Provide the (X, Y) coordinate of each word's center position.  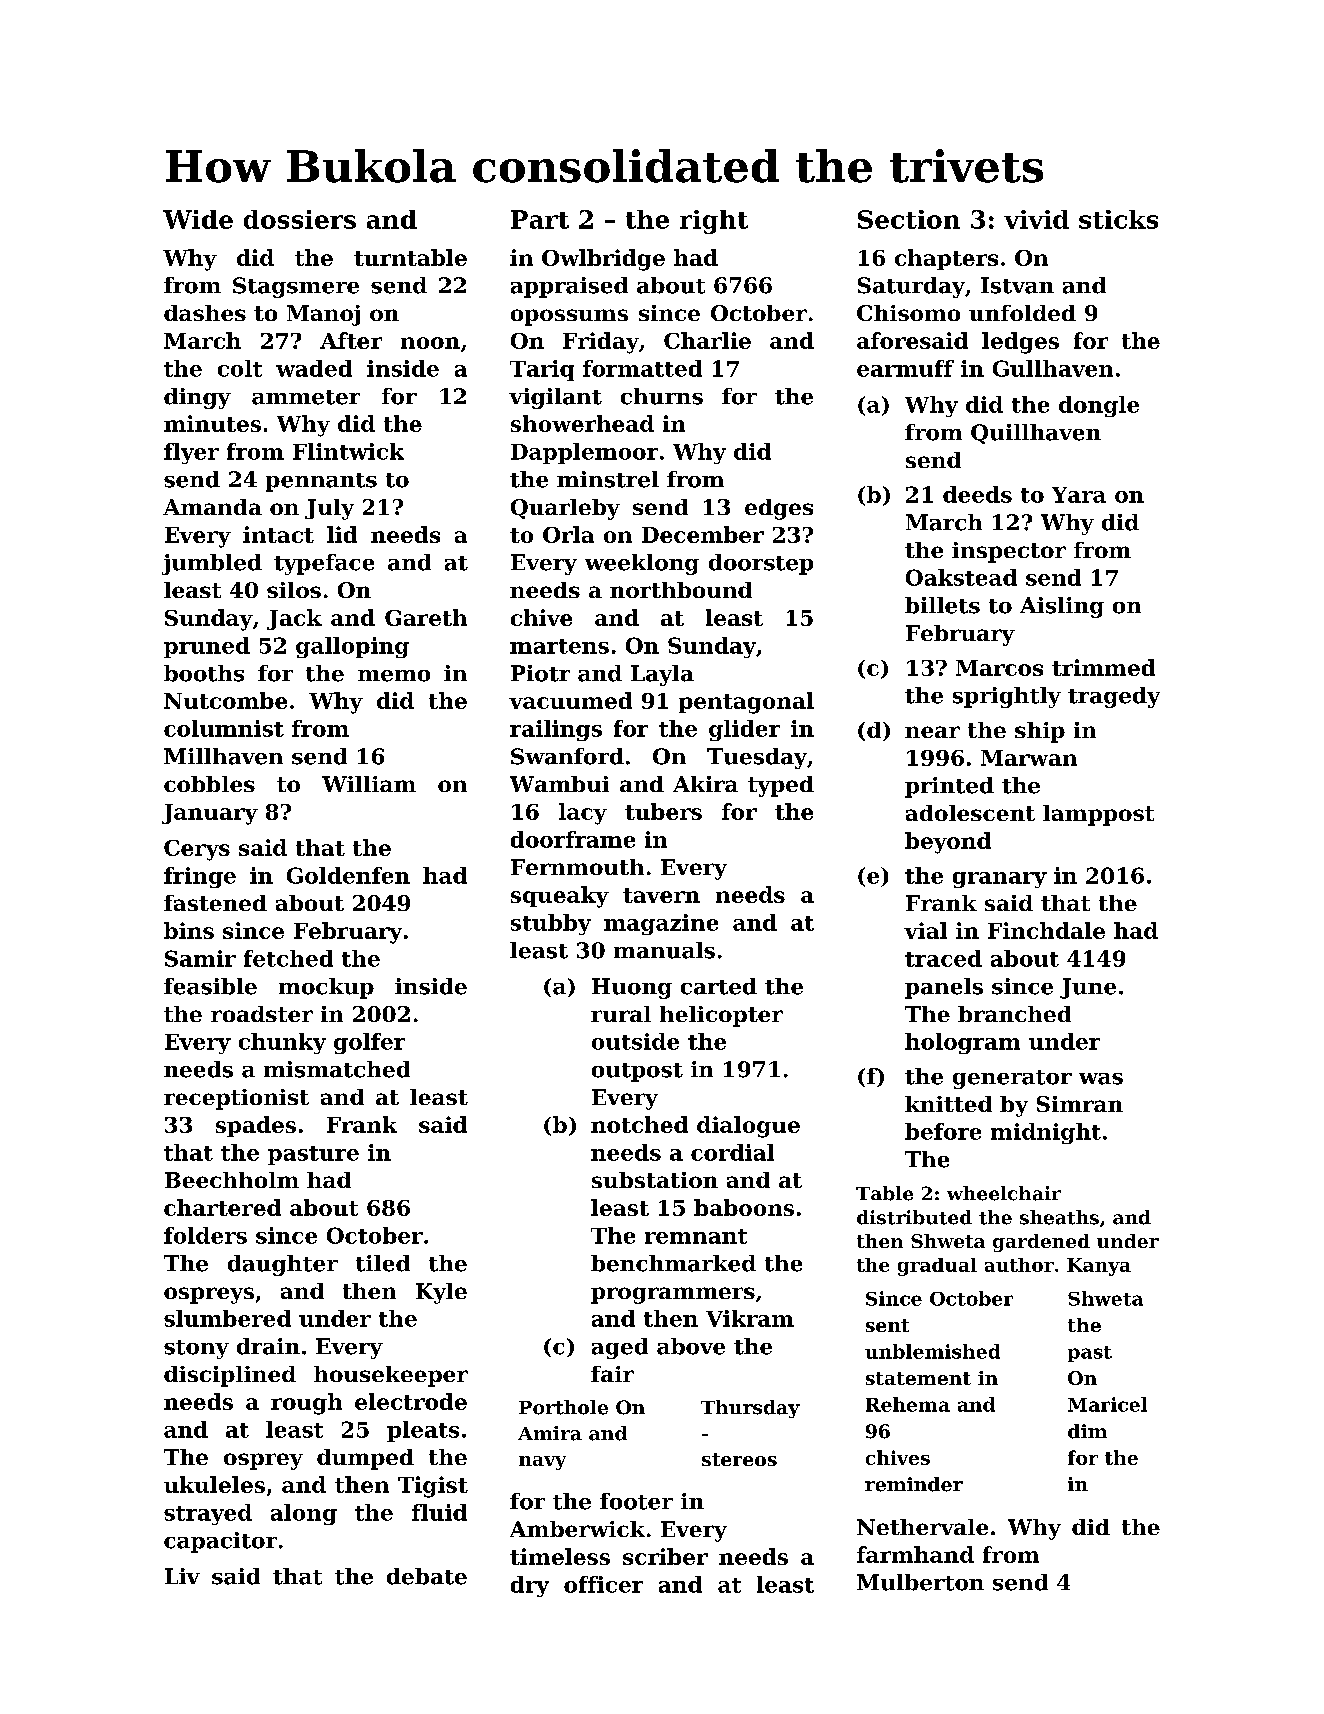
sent (887, 1325)
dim (1087, 1431)
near (932, 732)
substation (655, 1180)
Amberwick (577, 1529)
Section (909, 219)
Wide (198, 219)
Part (540, 219)
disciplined (230, 1376)
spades (256, 1126)
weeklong (642, 564)
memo (394, 676)
